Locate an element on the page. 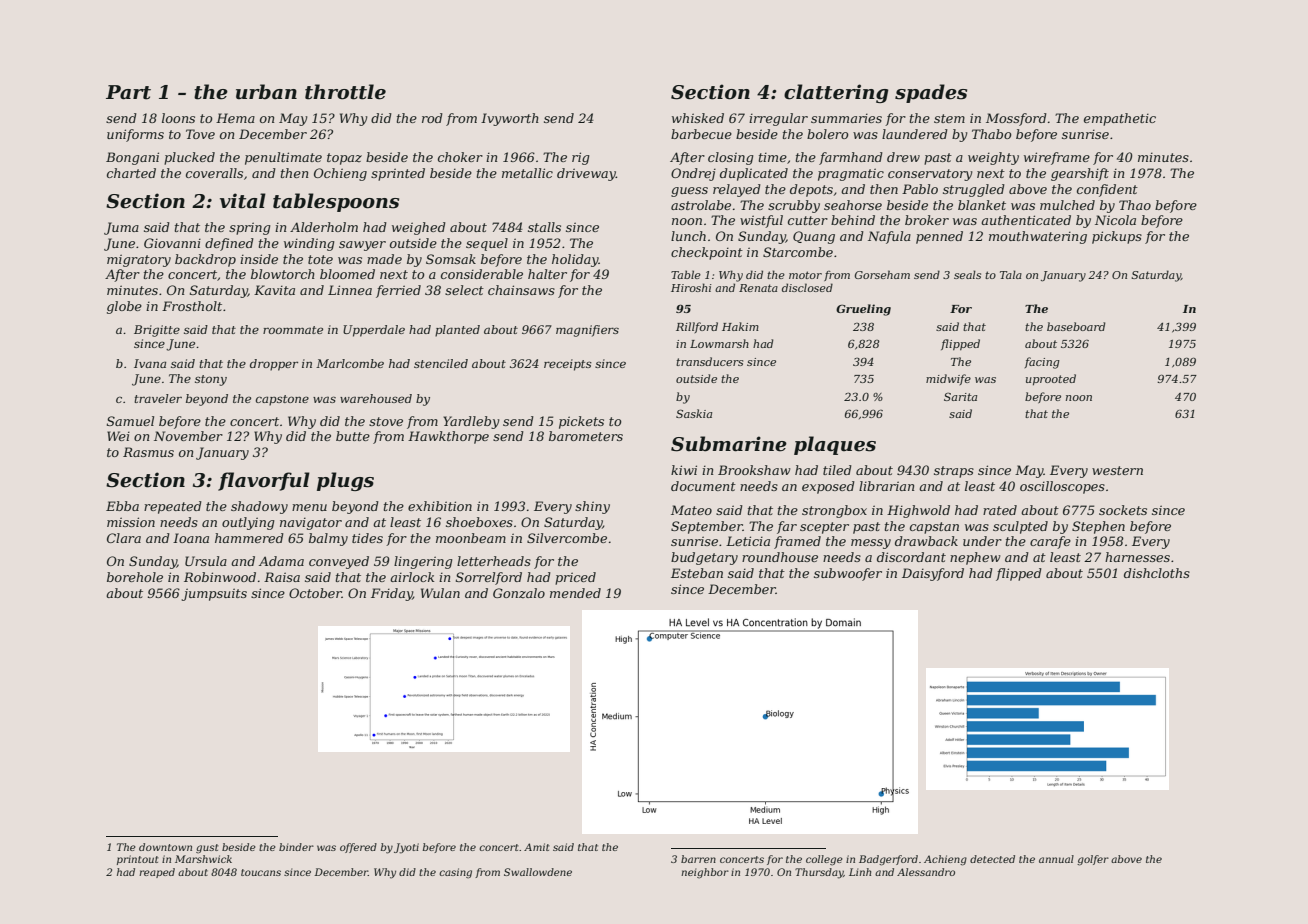 The width and height of the page is (1308, 924). traveler is located at coordinates (158, 398).
